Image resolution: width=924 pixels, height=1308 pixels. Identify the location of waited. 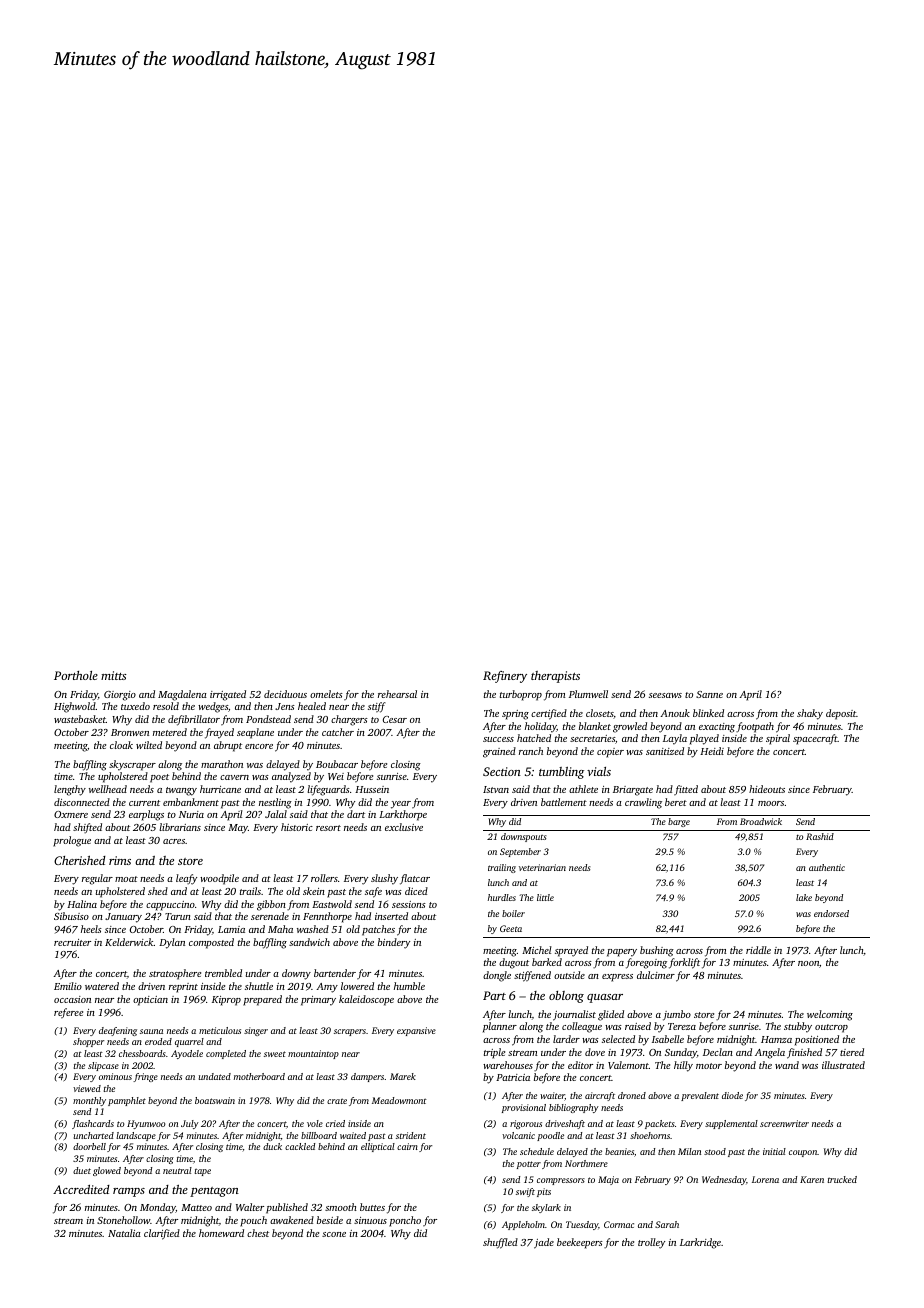
(353, 1135).
